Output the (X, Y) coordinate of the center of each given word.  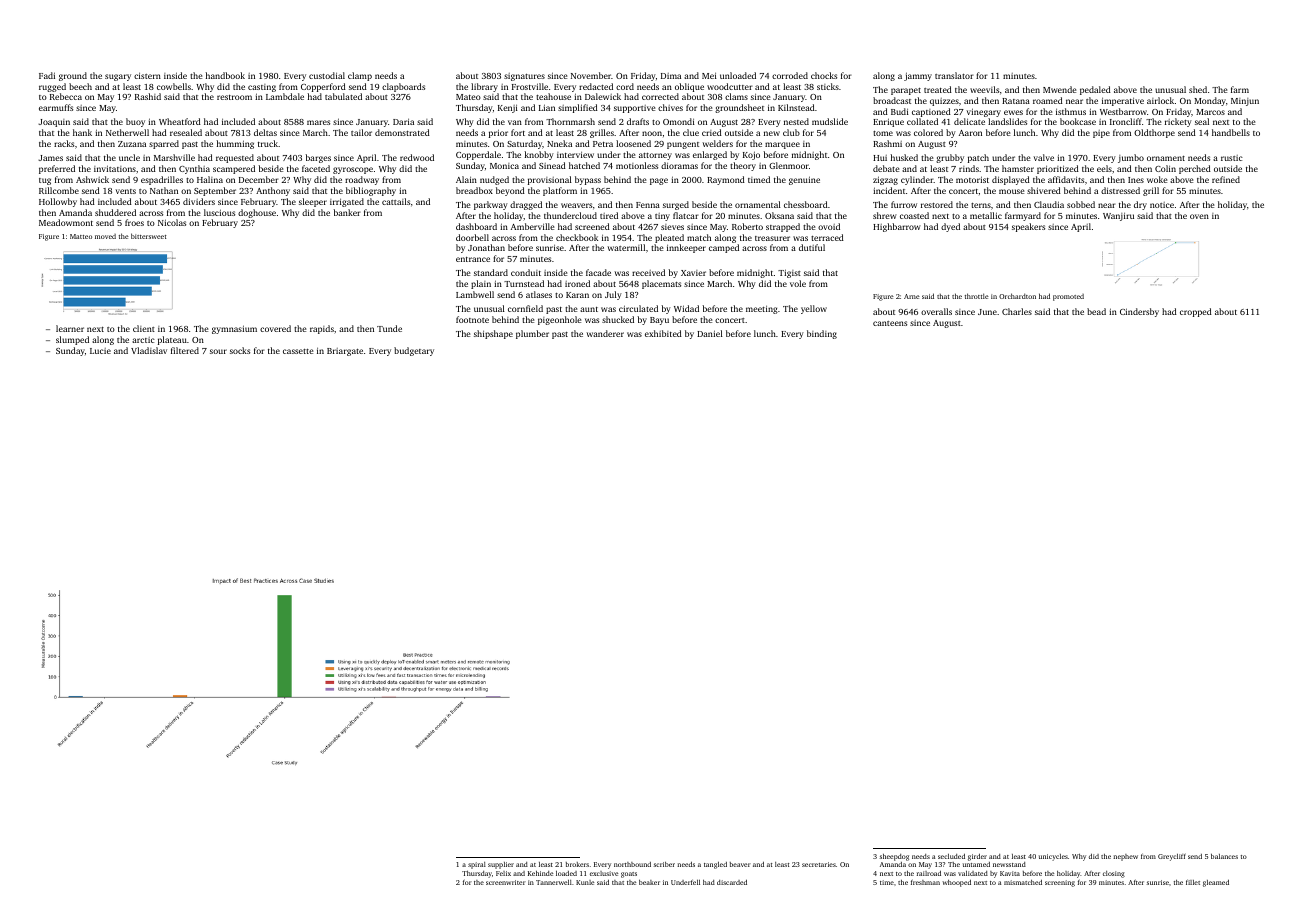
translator (954, 75)
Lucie (100, 351)
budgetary (414, 351)
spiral (477, 865)
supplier (501, 865)
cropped (1196, 312)
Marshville (174, 157)
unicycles (1053, 857)
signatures (524, 77)
